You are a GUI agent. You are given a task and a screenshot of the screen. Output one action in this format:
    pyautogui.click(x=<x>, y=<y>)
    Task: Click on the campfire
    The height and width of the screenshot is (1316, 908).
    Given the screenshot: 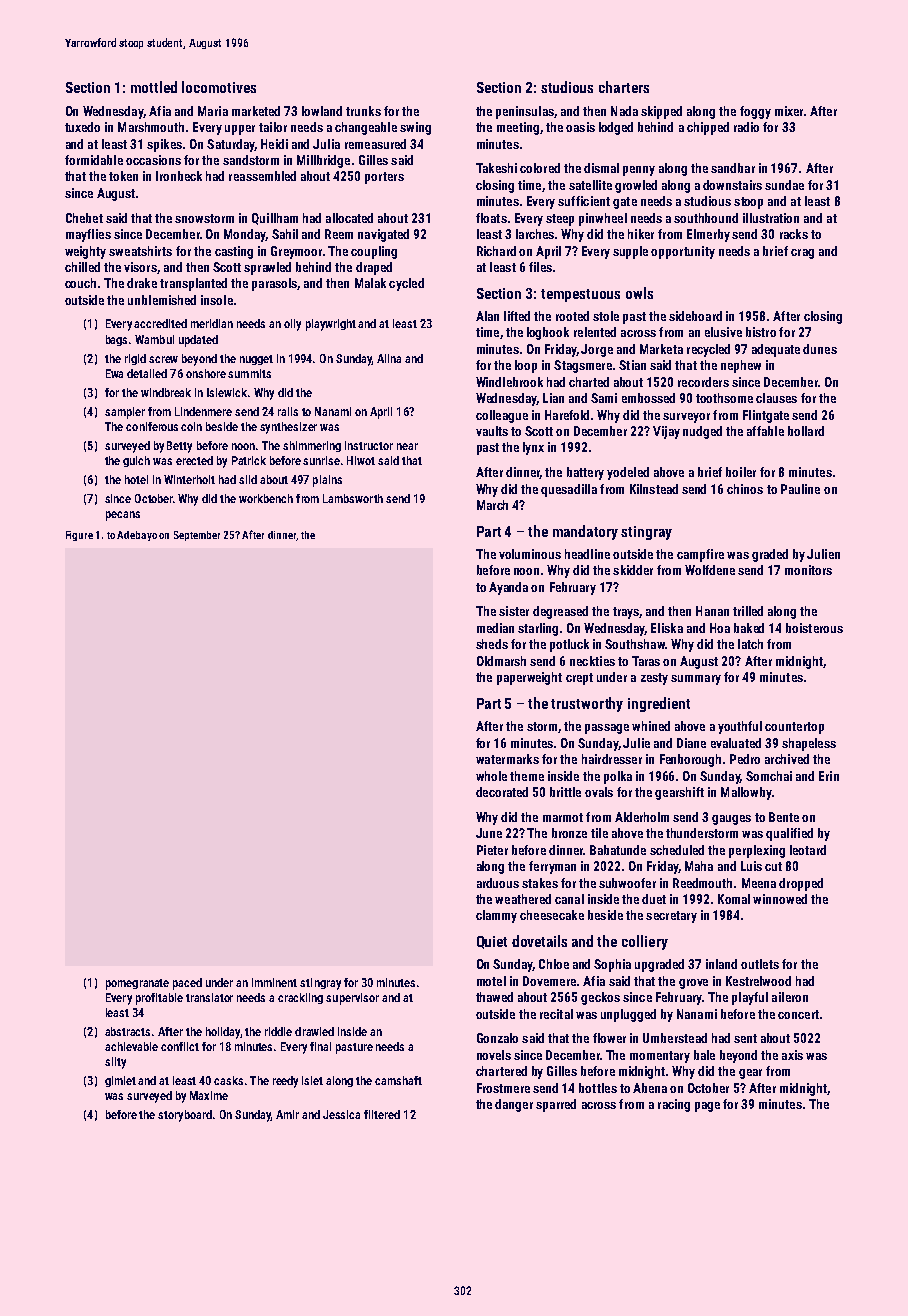 What is the action you would take?
    pyautogui.click(x=700, y=555)
